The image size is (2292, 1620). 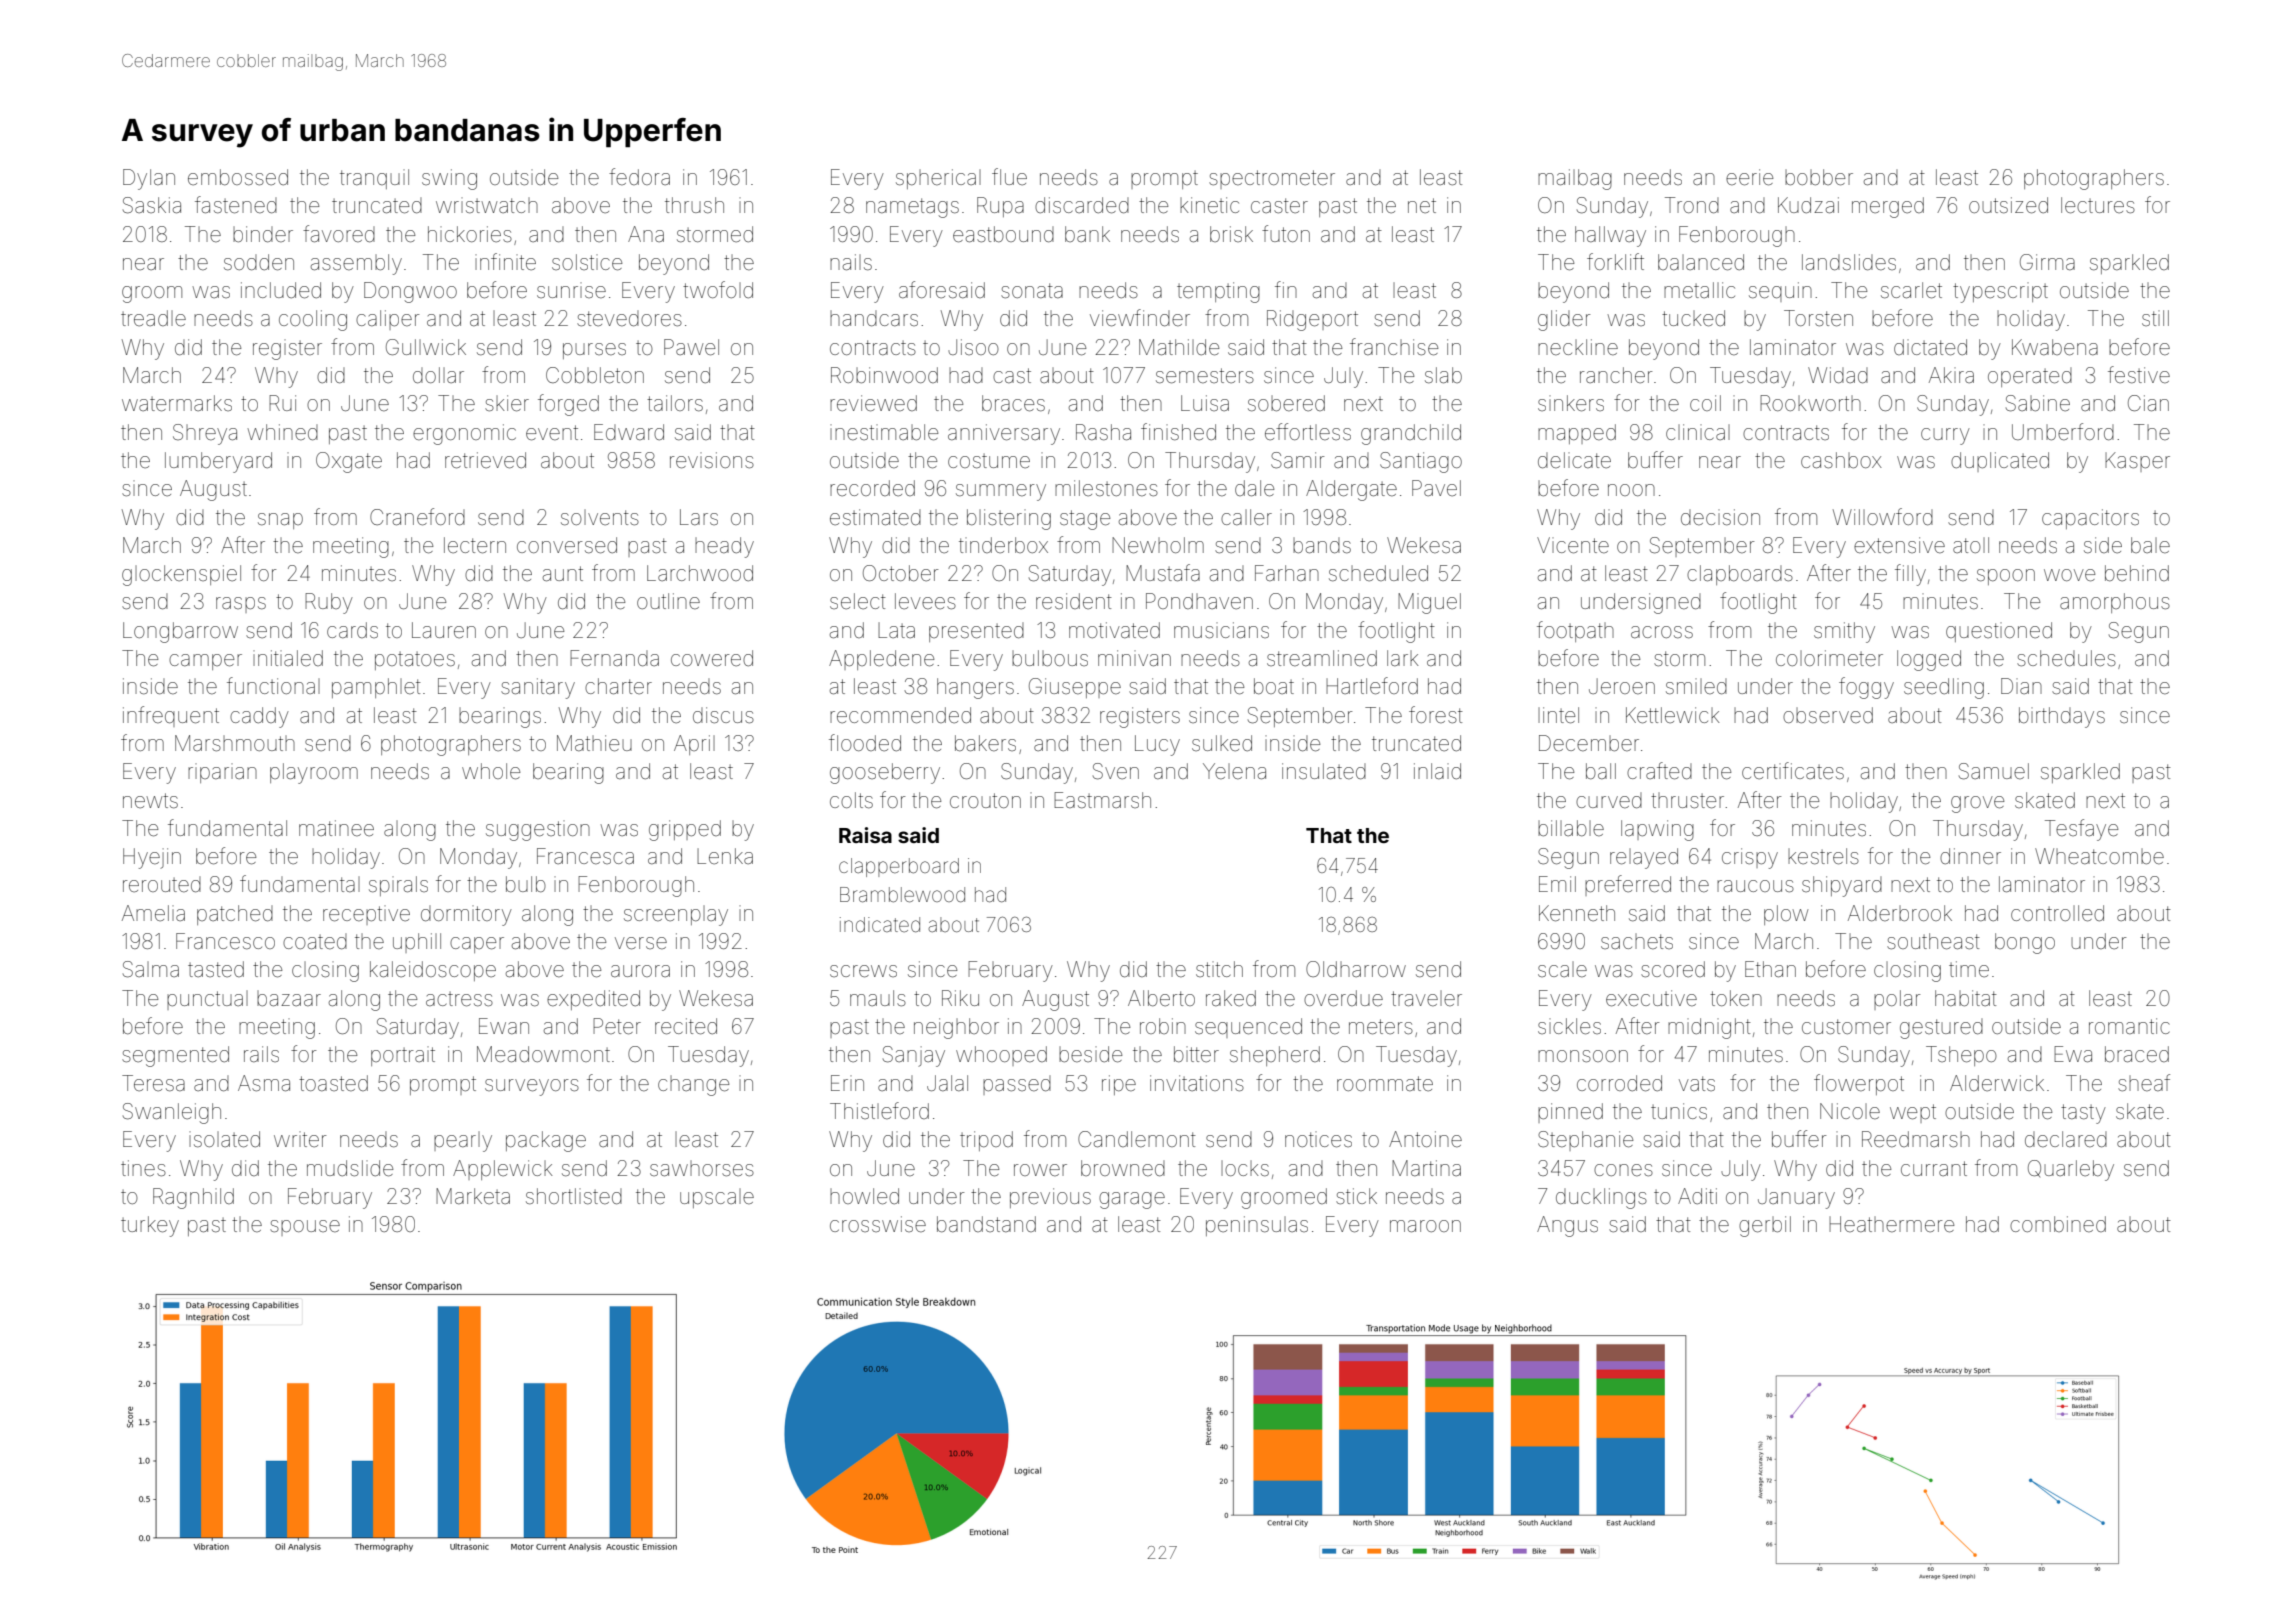 I want to click on Girma, so click(x=2047, y=262).
